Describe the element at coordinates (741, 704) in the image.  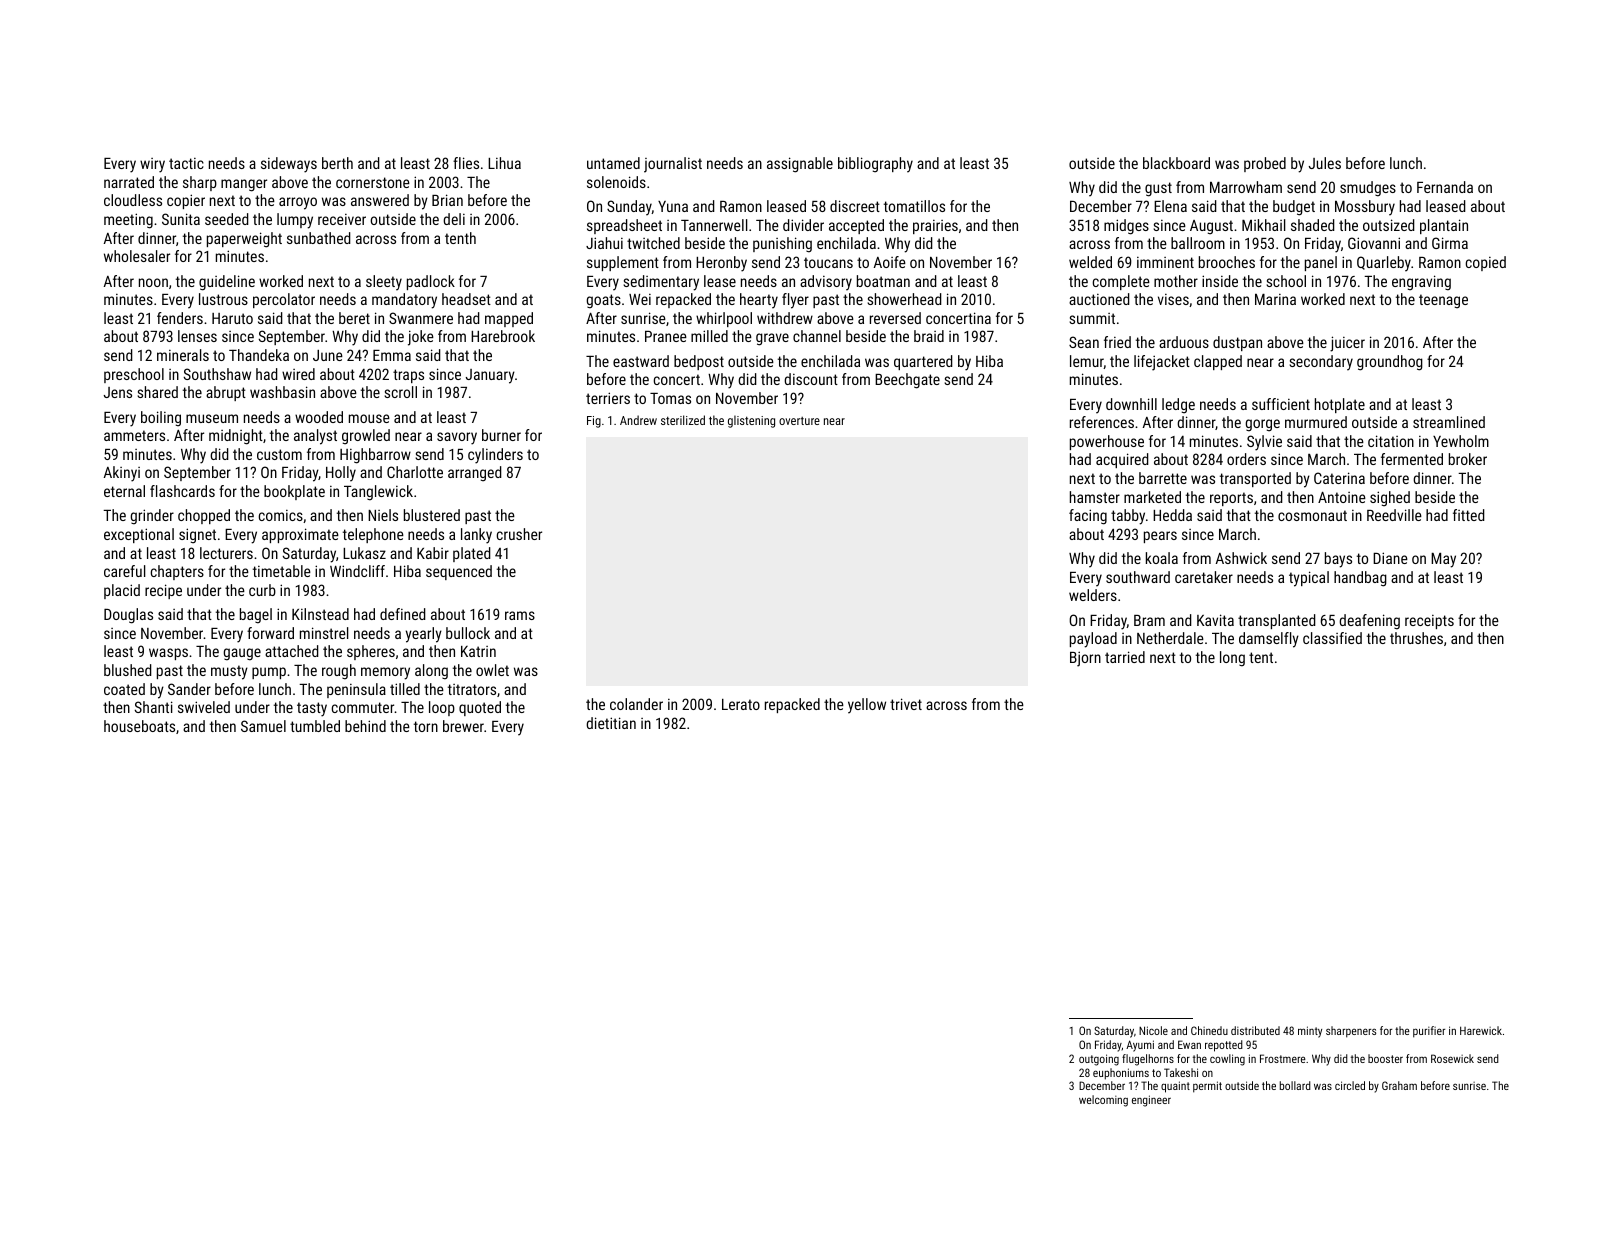
I see `Lerato` at that location.
